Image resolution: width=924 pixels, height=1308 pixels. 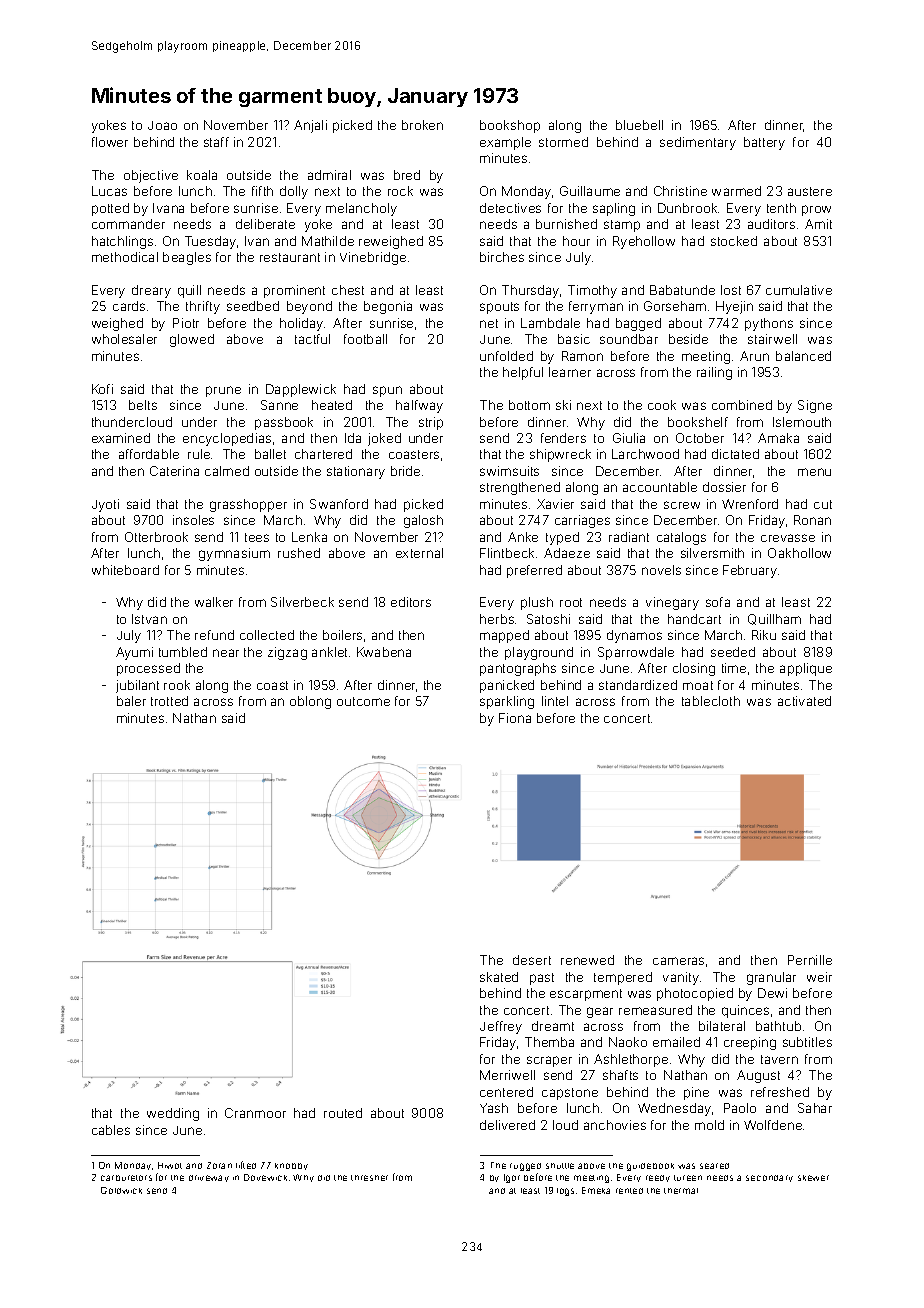 What do you see at coordinates (698, 143) in the document?
I see `sedimentary` at bounding box center [698, 143].
